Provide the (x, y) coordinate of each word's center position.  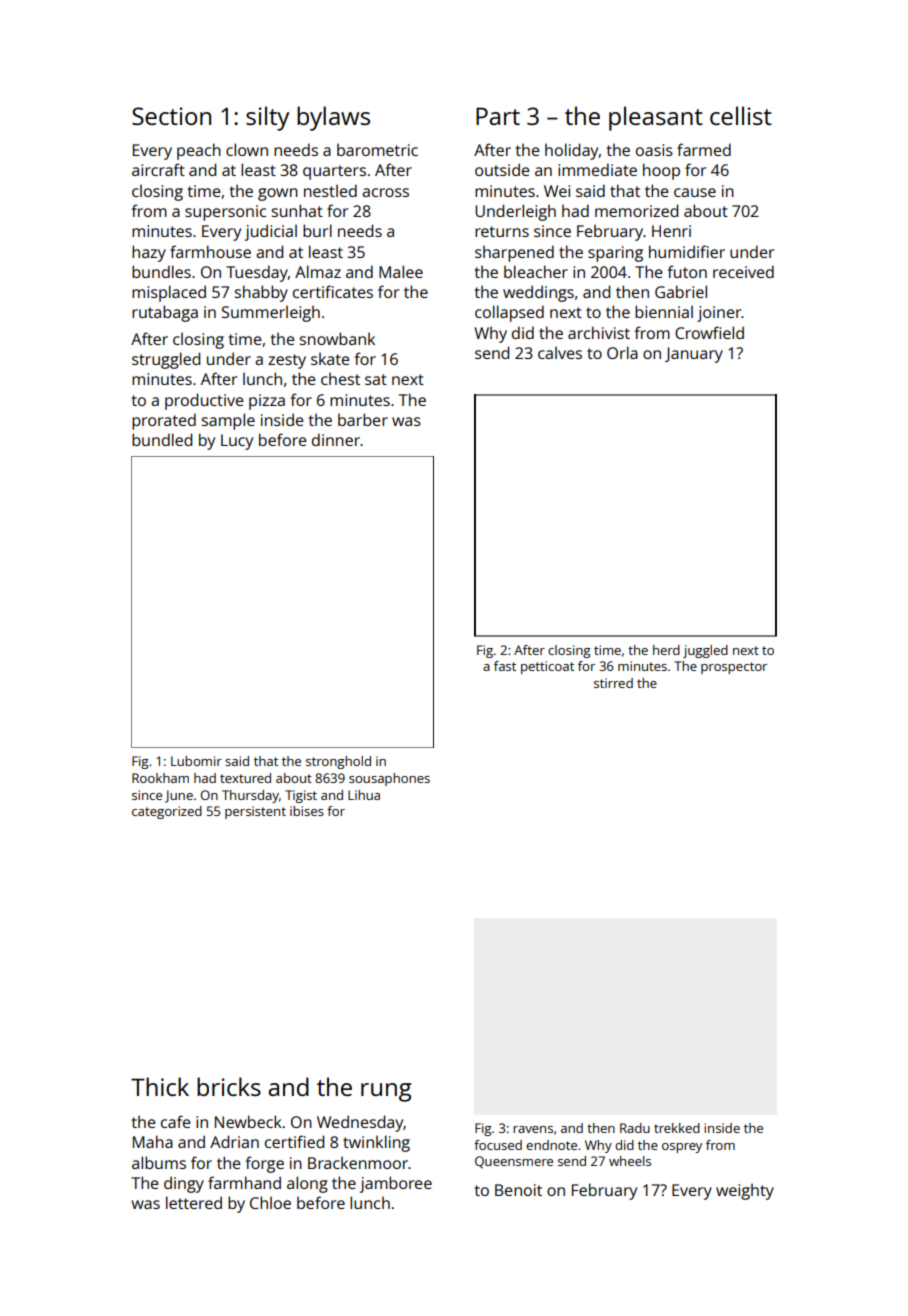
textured (245, 778)
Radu (635, 1128)
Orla (622, 352)
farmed (704, 149)
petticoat (547, 667)
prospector (734, 668)
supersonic (225, 213)
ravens (533, 1129)
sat (376, 379)
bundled (162, 439)
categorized (167, 812)
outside (502, 169)
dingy (184, 1184)
